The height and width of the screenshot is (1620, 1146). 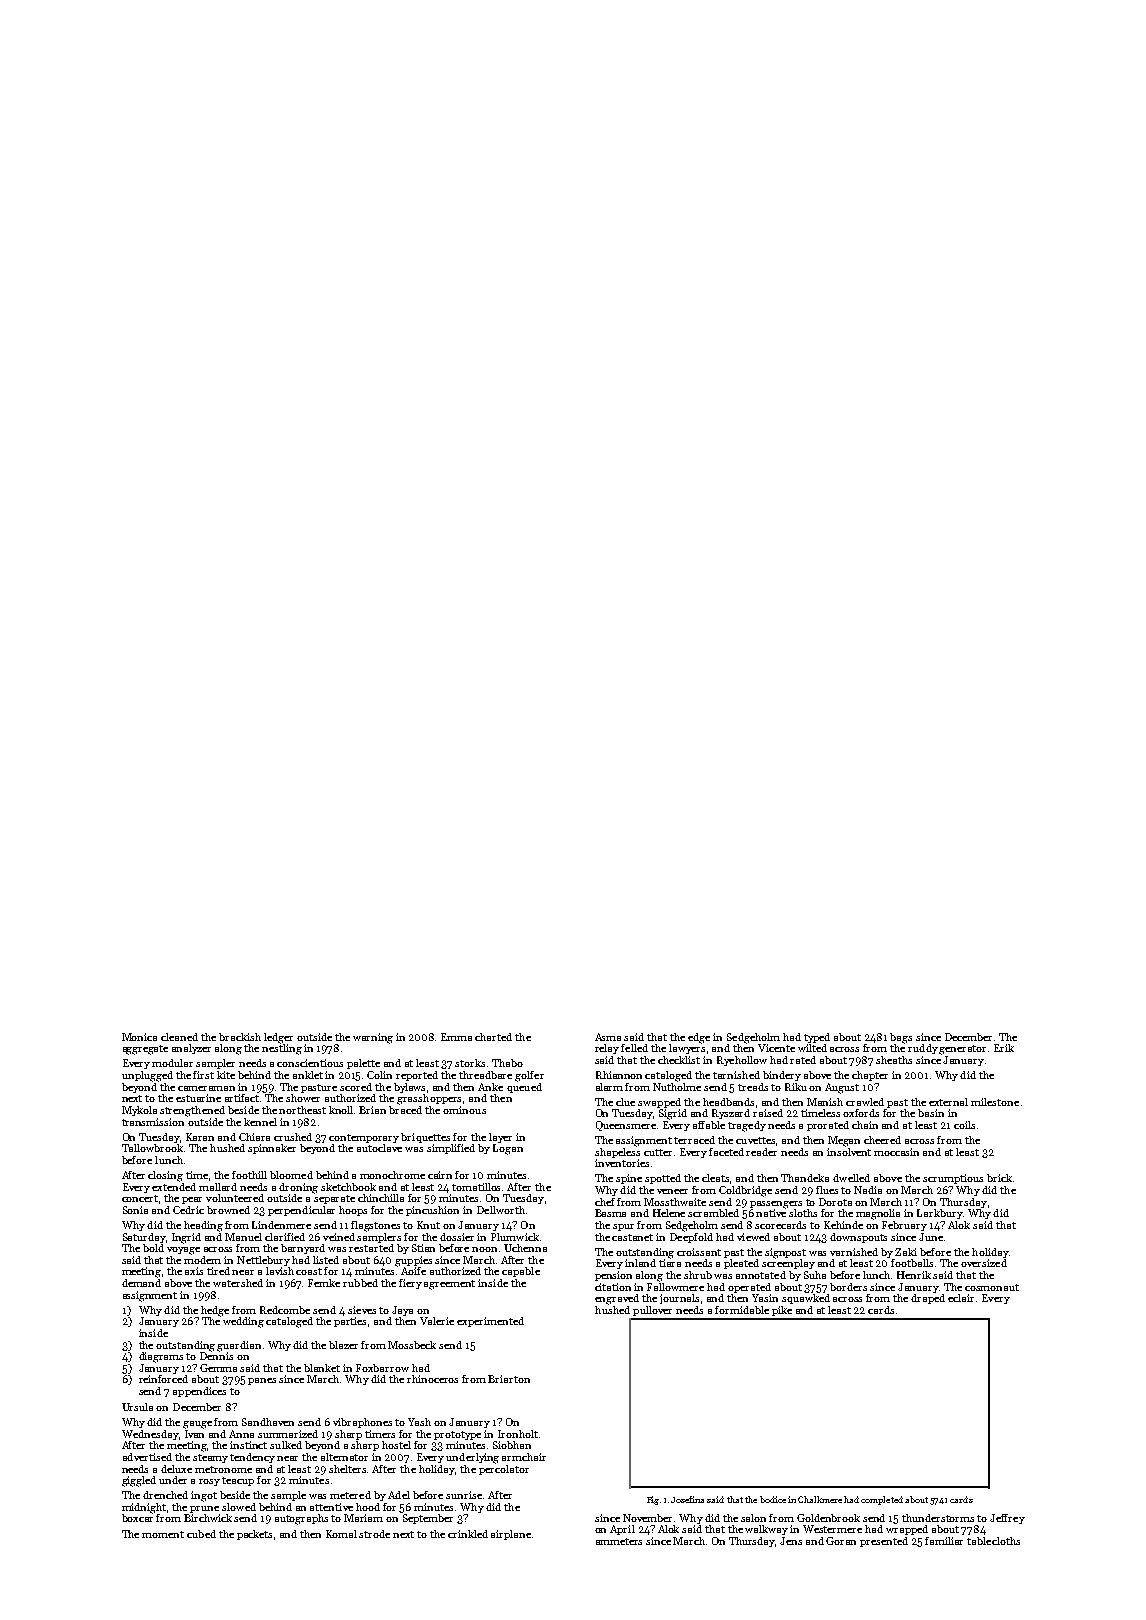 What do you see at coordinates (634, 1048) in the screenshot?
I see `felled` at bounding box center [634, 1048].
